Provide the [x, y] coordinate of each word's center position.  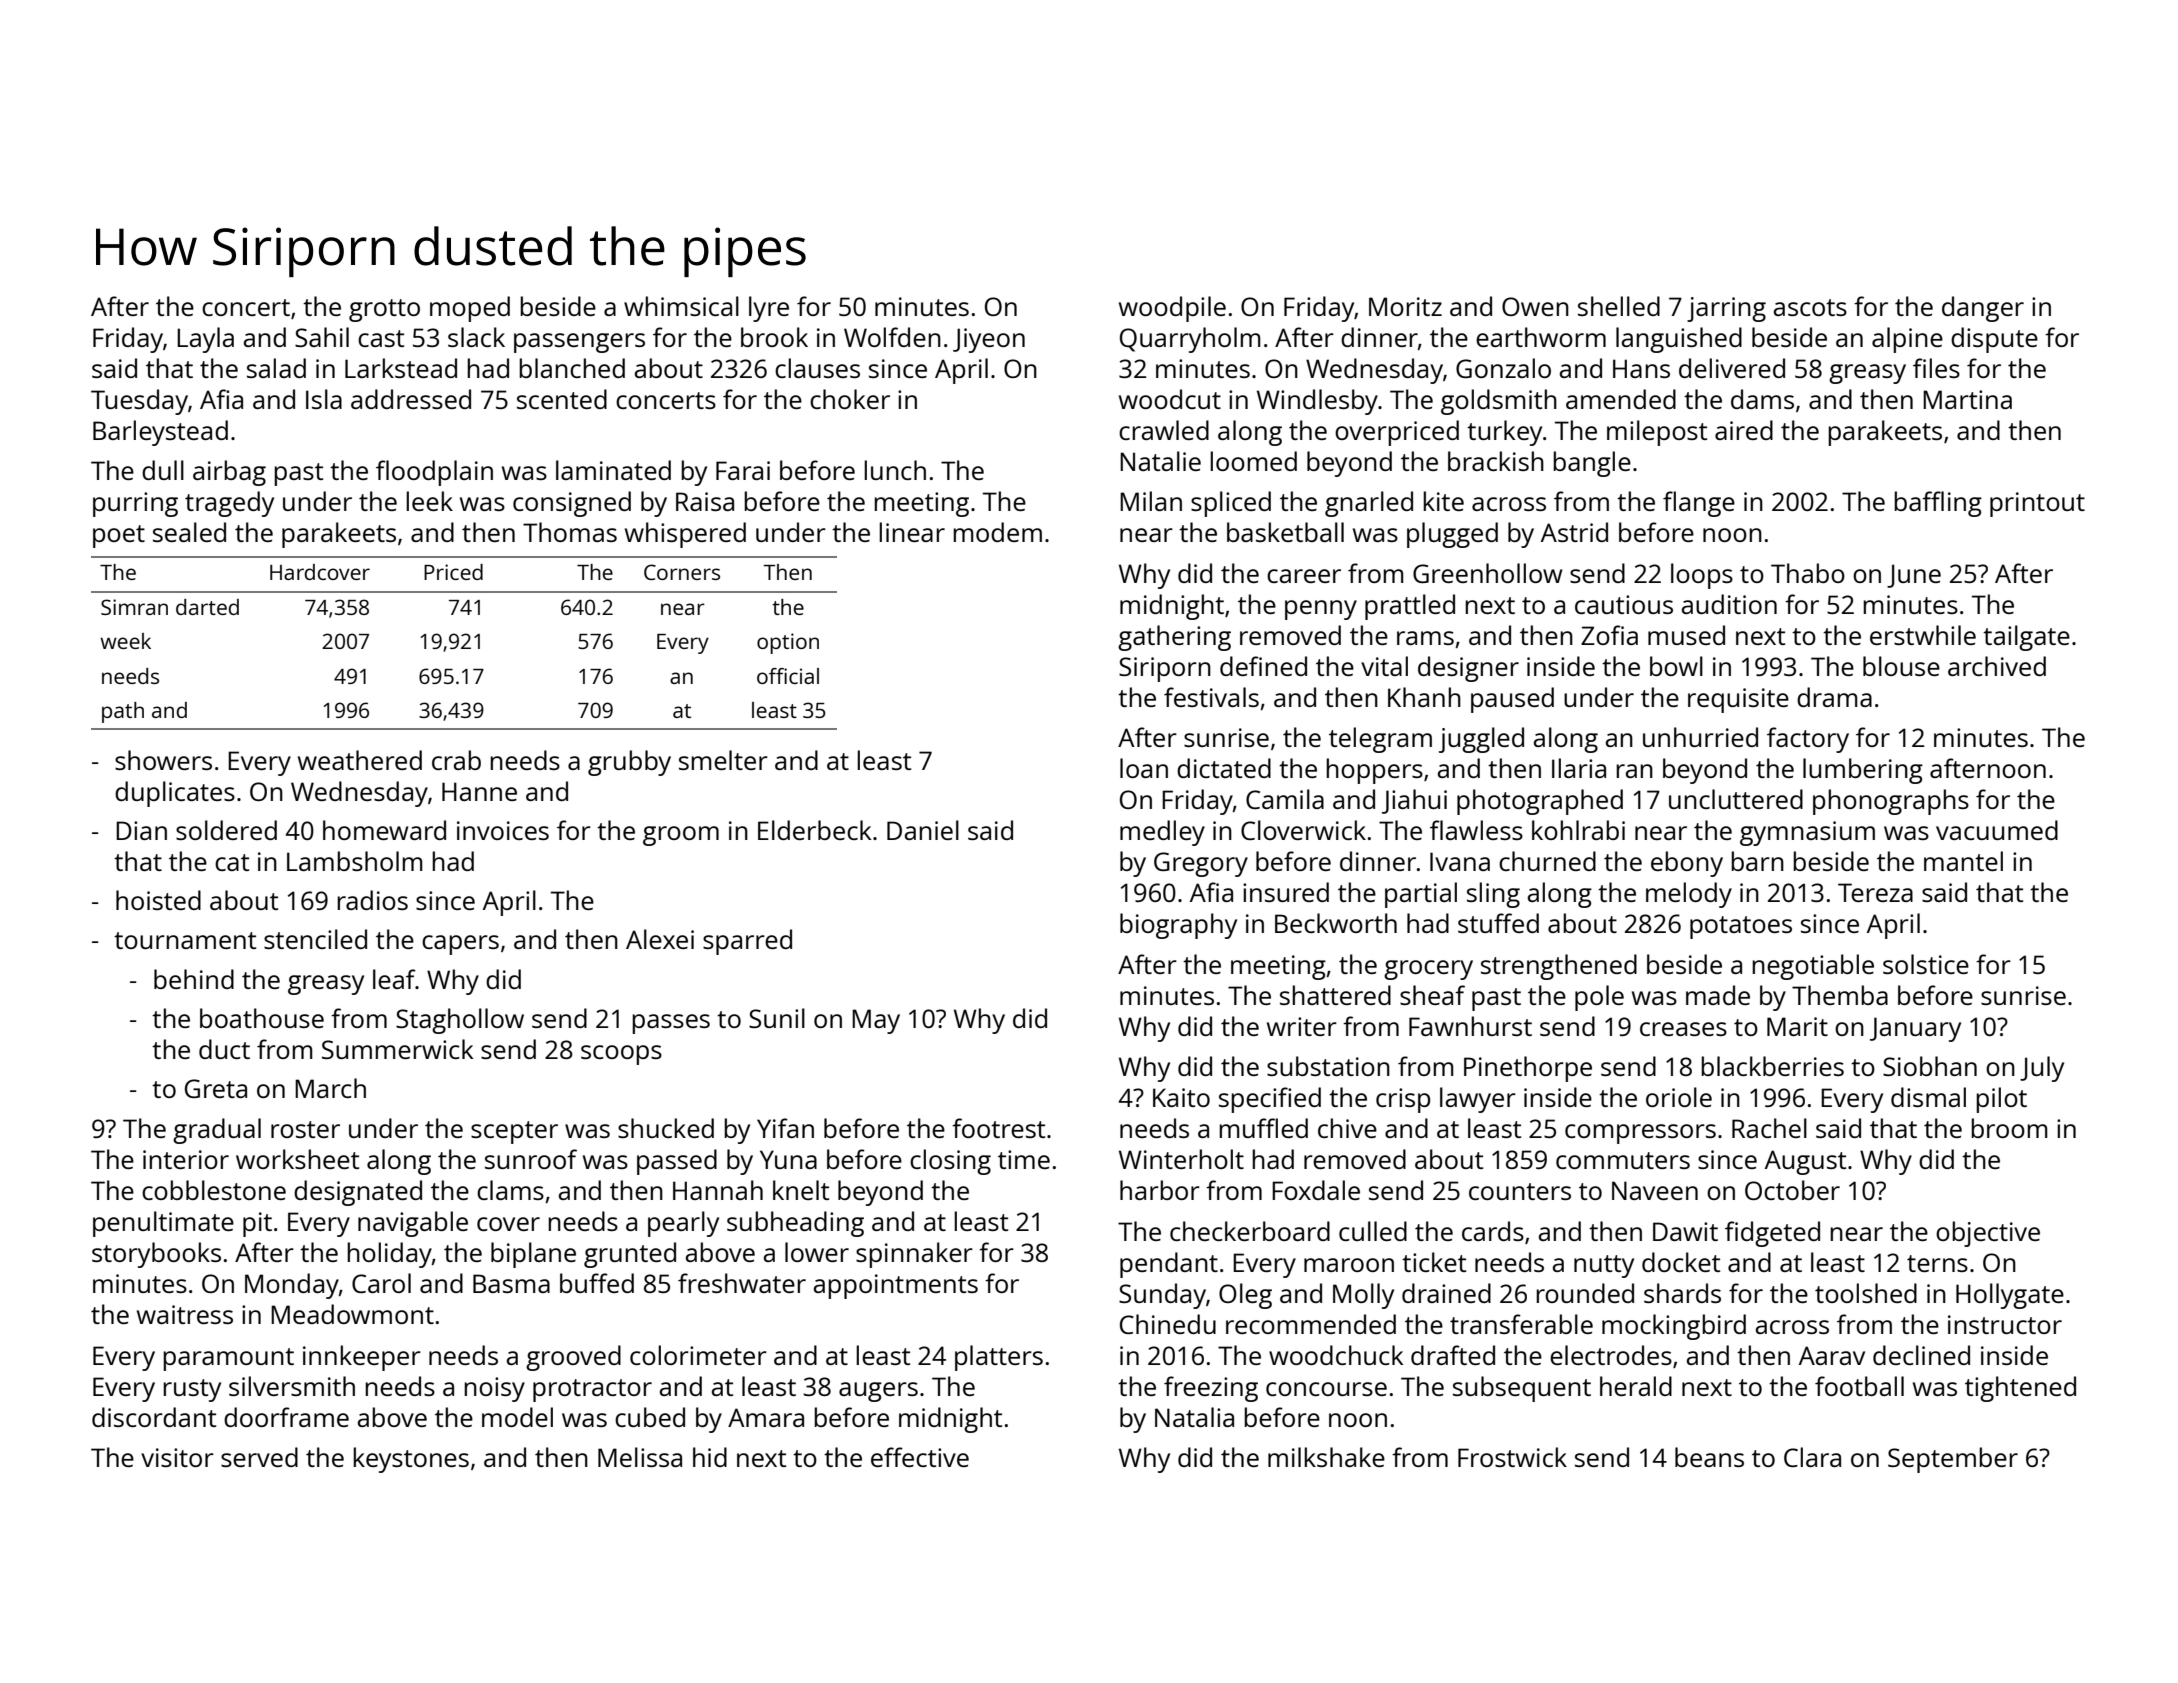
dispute [1994, 340]
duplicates [175, 794]
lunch [895, 470]
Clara [1812, 1457]
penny [1321, 610]
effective [920, 1457]
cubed [650, 1417]
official [788, 676]
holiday [389, 1255]
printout [2037, 504]
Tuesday [139, 402]
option [788, 643]
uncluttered [1736, 799]
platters [999, 1358]
